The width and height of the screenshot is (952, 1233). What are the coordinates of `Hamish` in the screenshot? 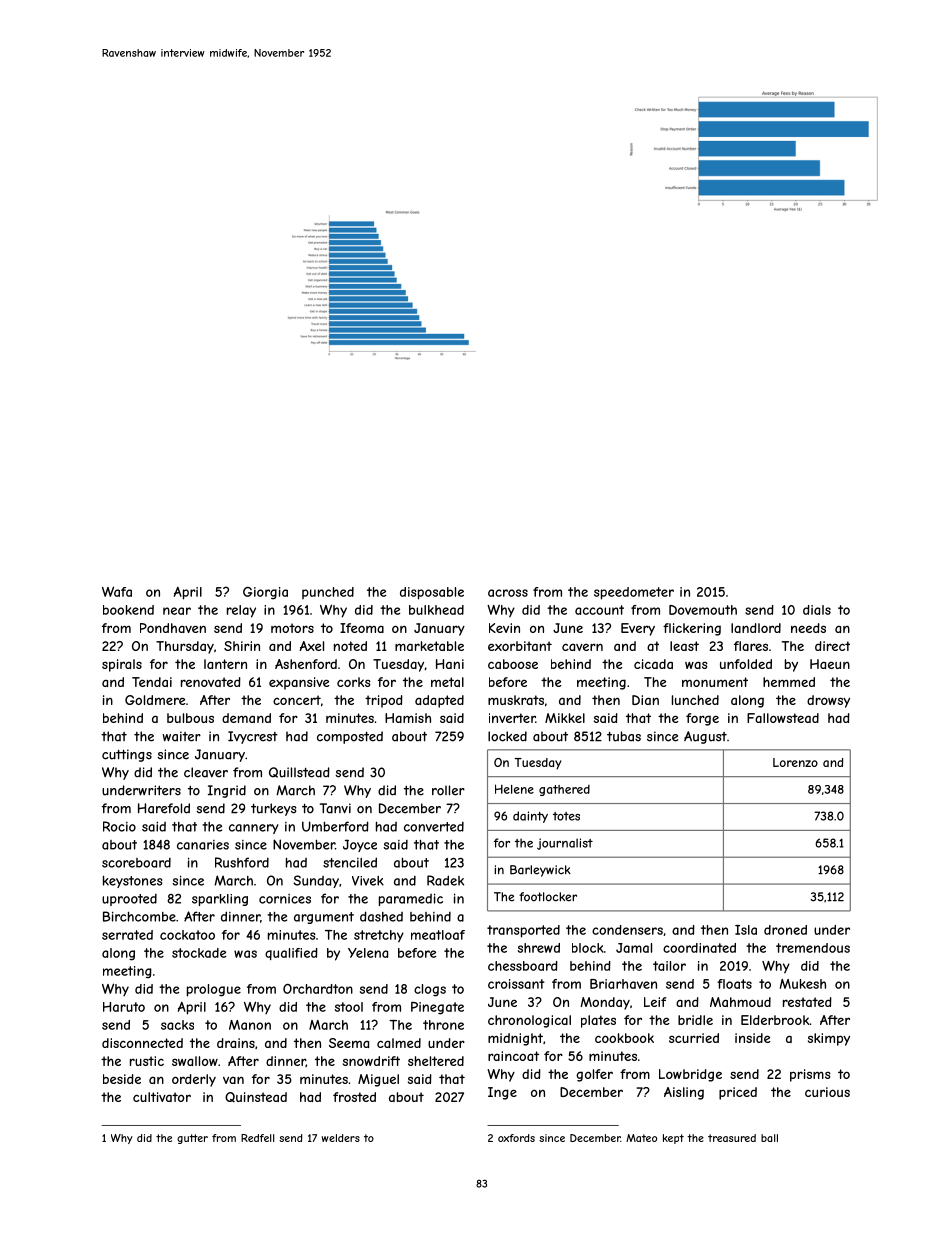 It's located at (408, 718).
